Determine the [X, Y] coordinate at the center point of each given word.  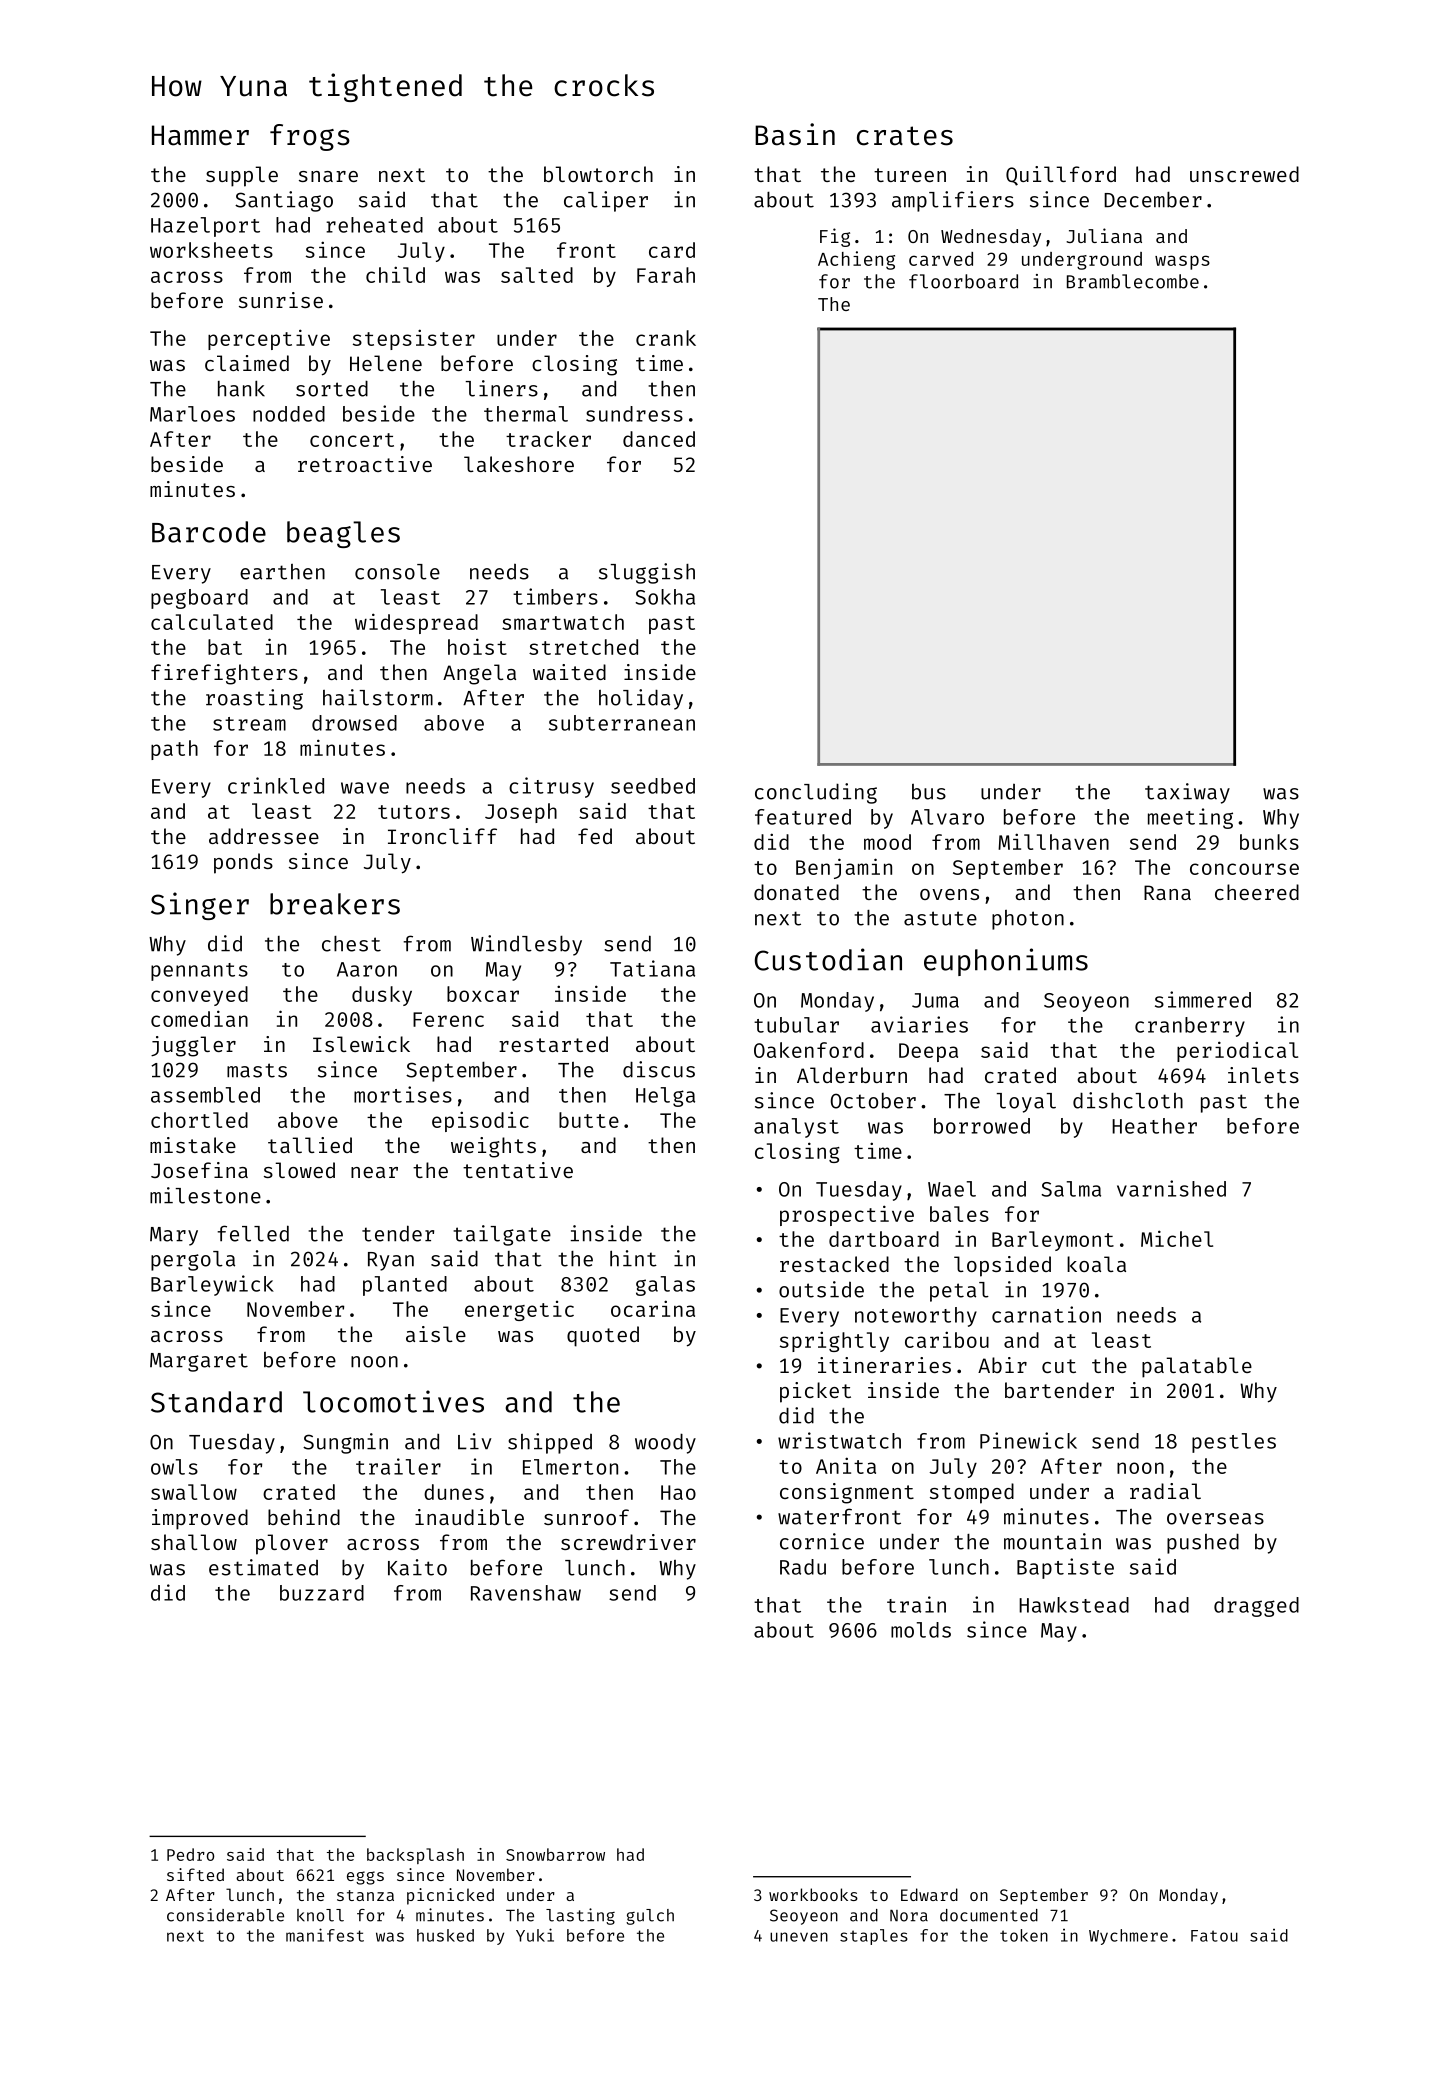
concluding [816, 793]
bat [225, 647]
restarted [553, 1044]
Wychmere [1128, 1937]
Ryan [391, 1261]
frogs [310, 137]
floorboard [963, 281]
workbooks [813, 1894]
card [672, 250]
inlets [1263, 1075]
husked [445, 1935]
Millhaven [1053, 841]
